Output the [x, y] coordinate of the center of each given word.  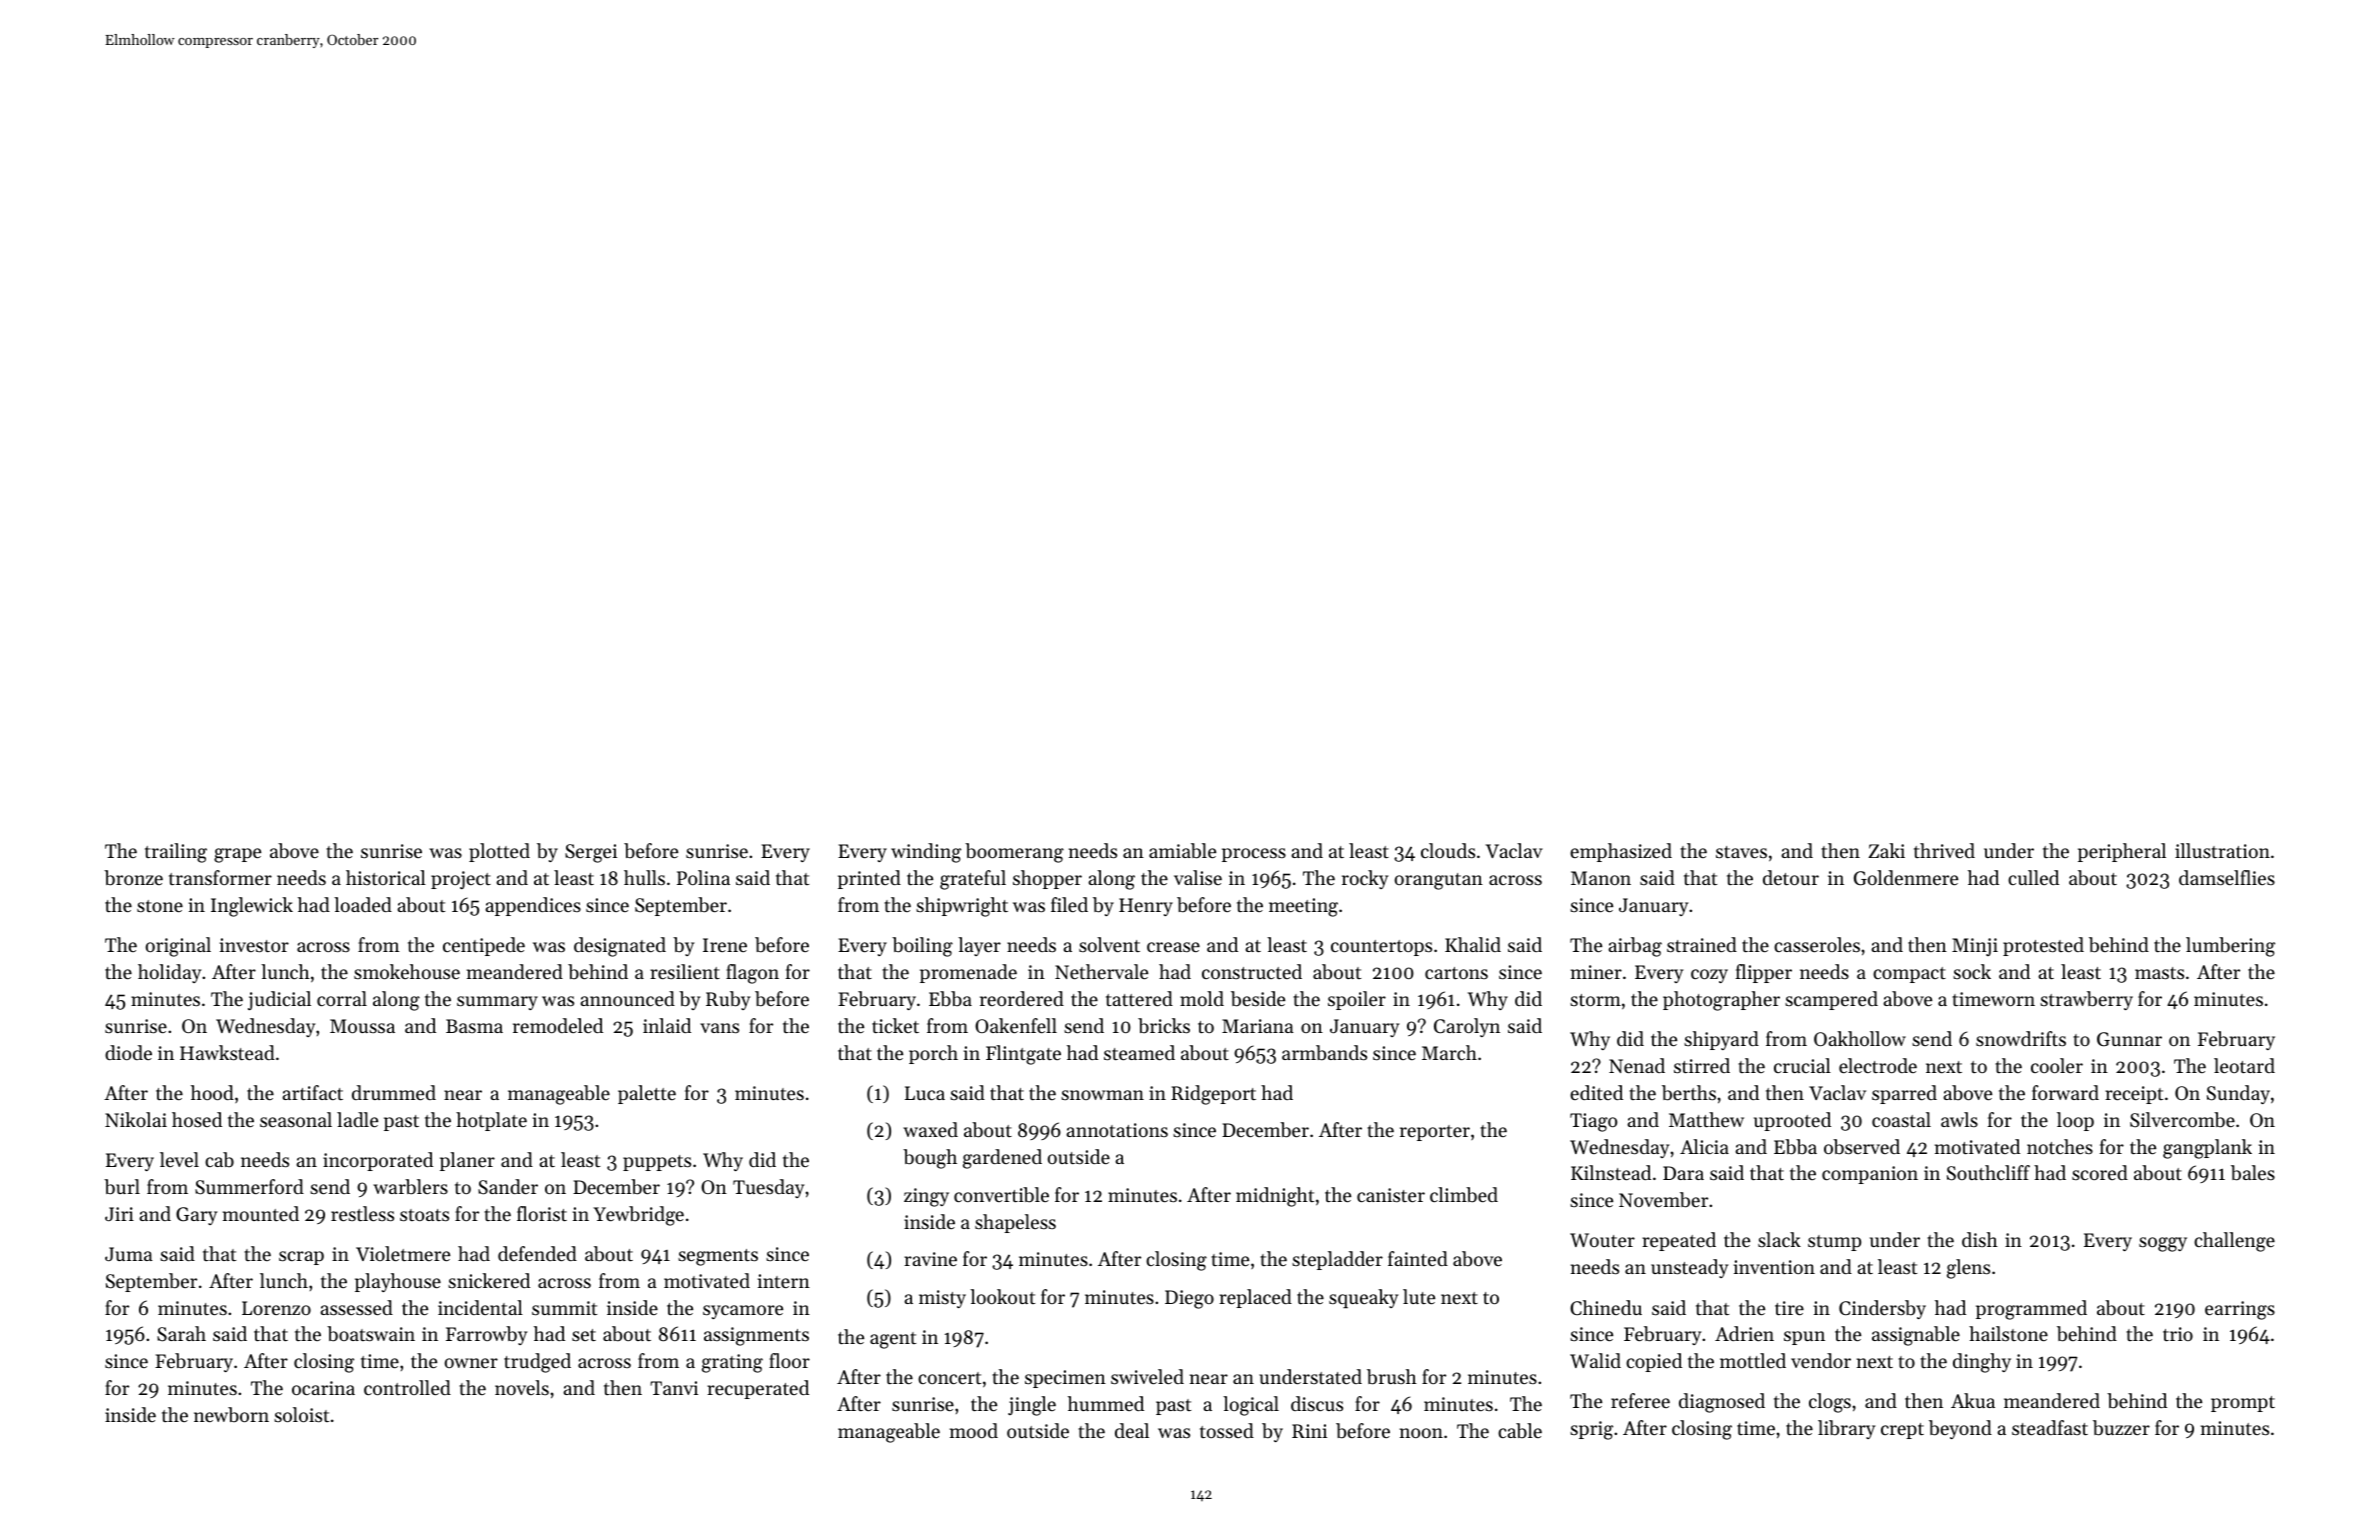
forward [2065, 1092]
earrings [2240, 1310]
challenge [2234, 1242]
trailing [176, 853]
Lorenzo [276, 1308]
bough [930, 1159]
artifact [312, 1092]
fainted [1418, 1258]
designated [620, 947]
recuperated [758, 1389]
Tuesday [768, 1188]
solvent [1109, 944]
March [1449, 1052]
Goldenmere [1906, 878]
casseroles [1817, 944]
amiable [1182, 851]
